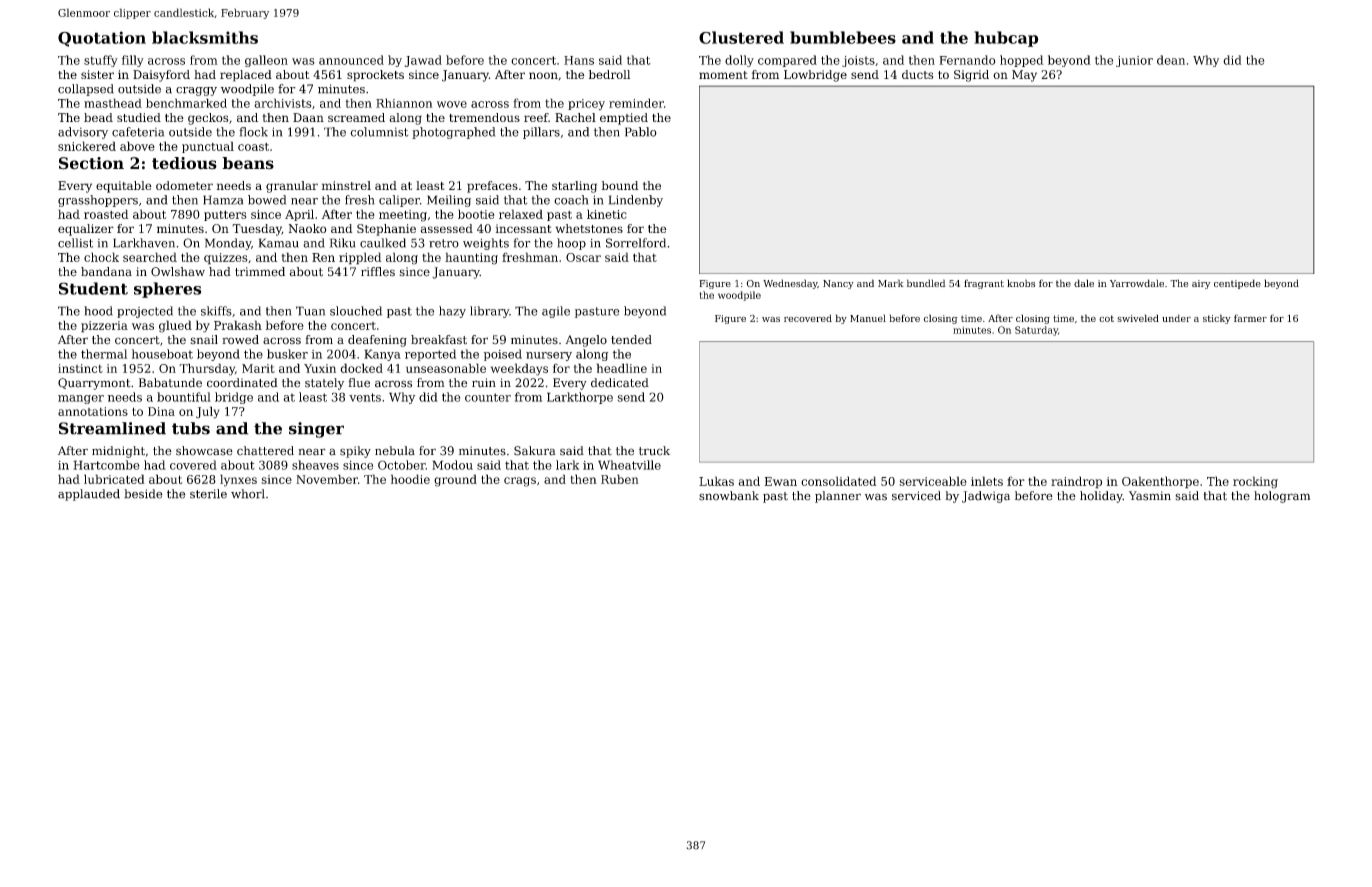  Describe the element at coordinates (361, 368) in the screenshot. I see `docked` at that location.
